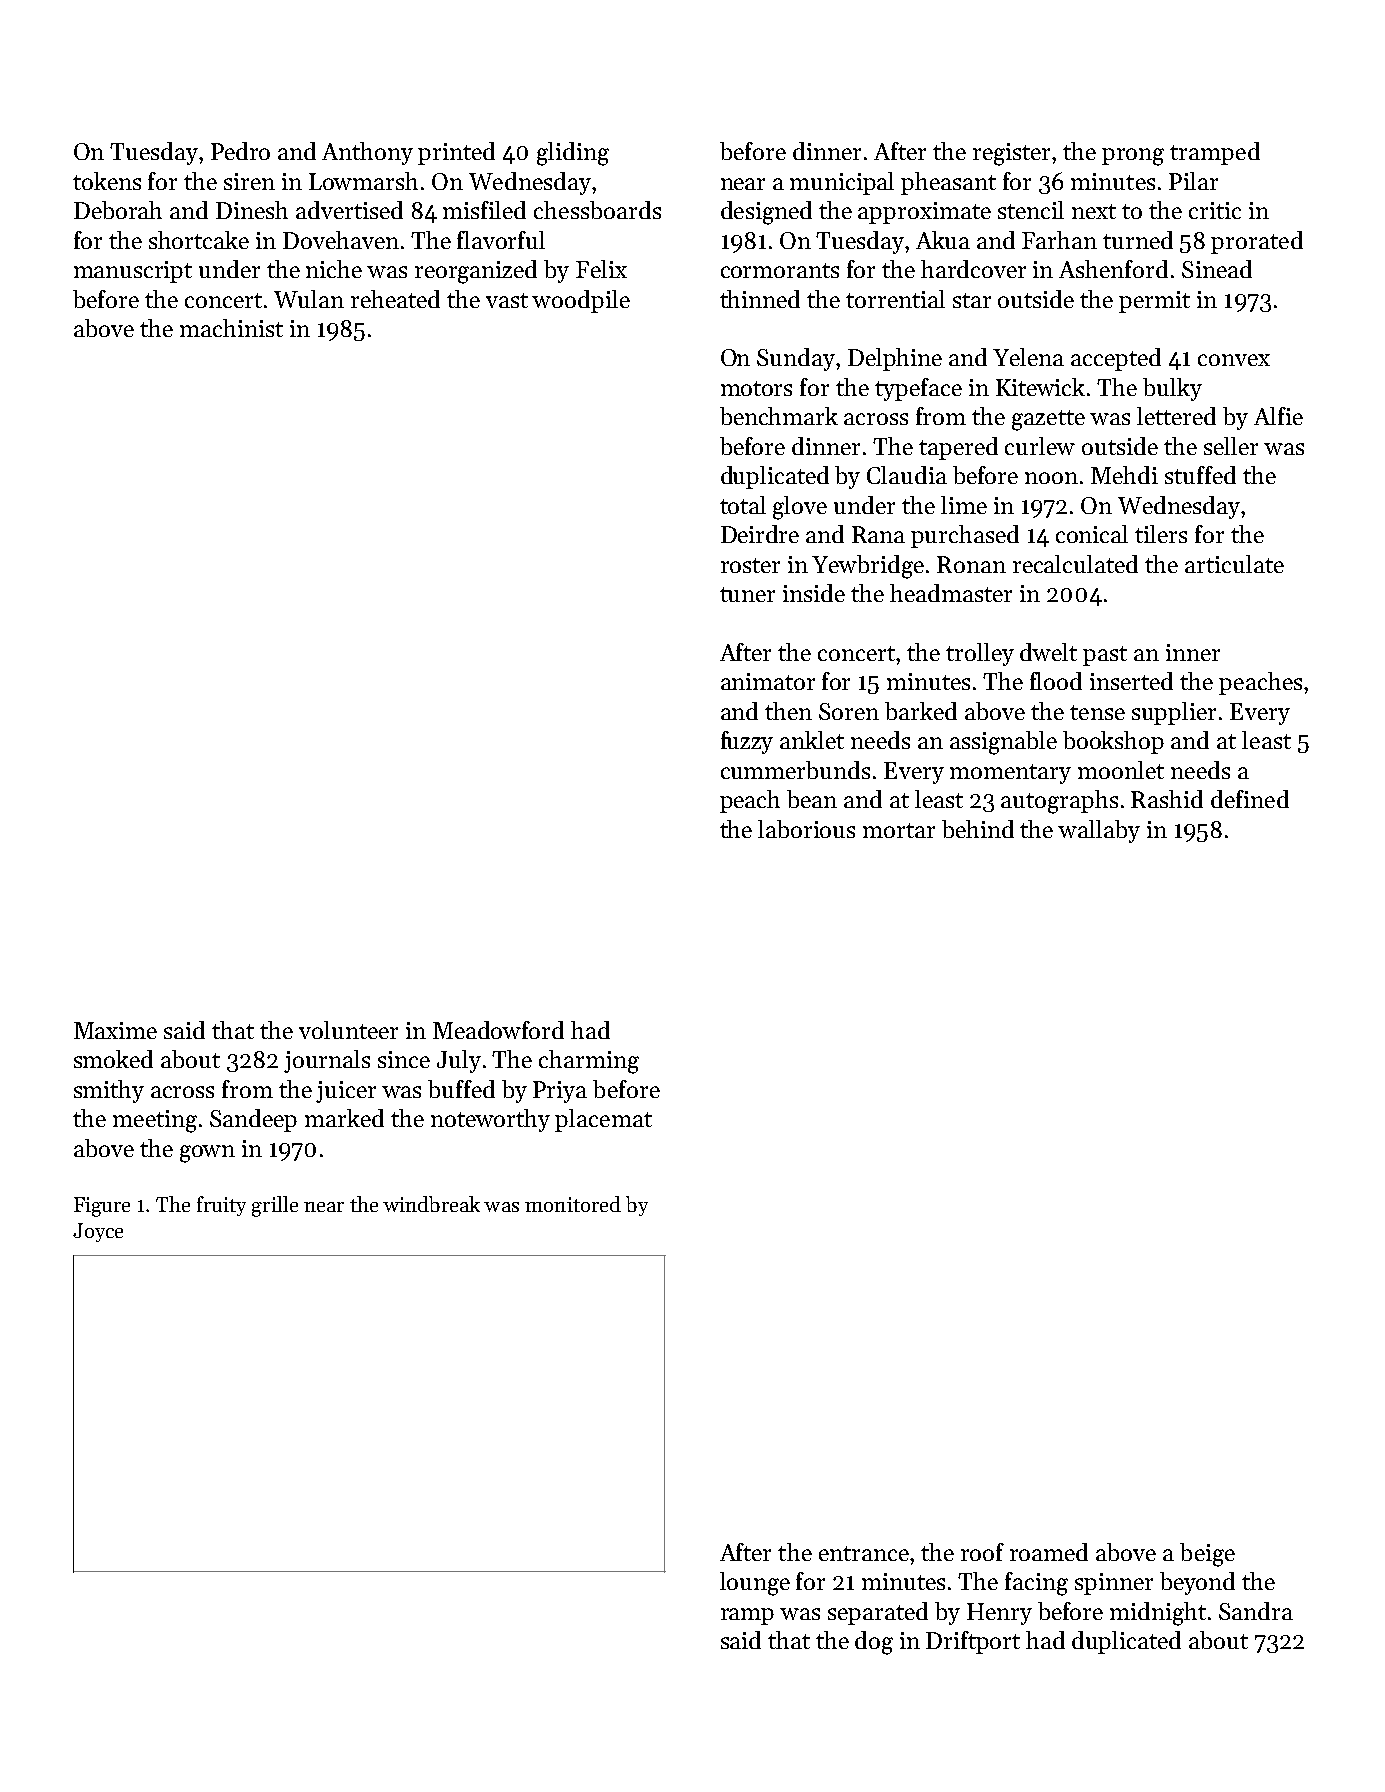 The image size is (1385, 1792). What do you see at coordinates (1124, 475) in the screenshot?
I see `Mehdi` at bounding box center [1124, 475].
